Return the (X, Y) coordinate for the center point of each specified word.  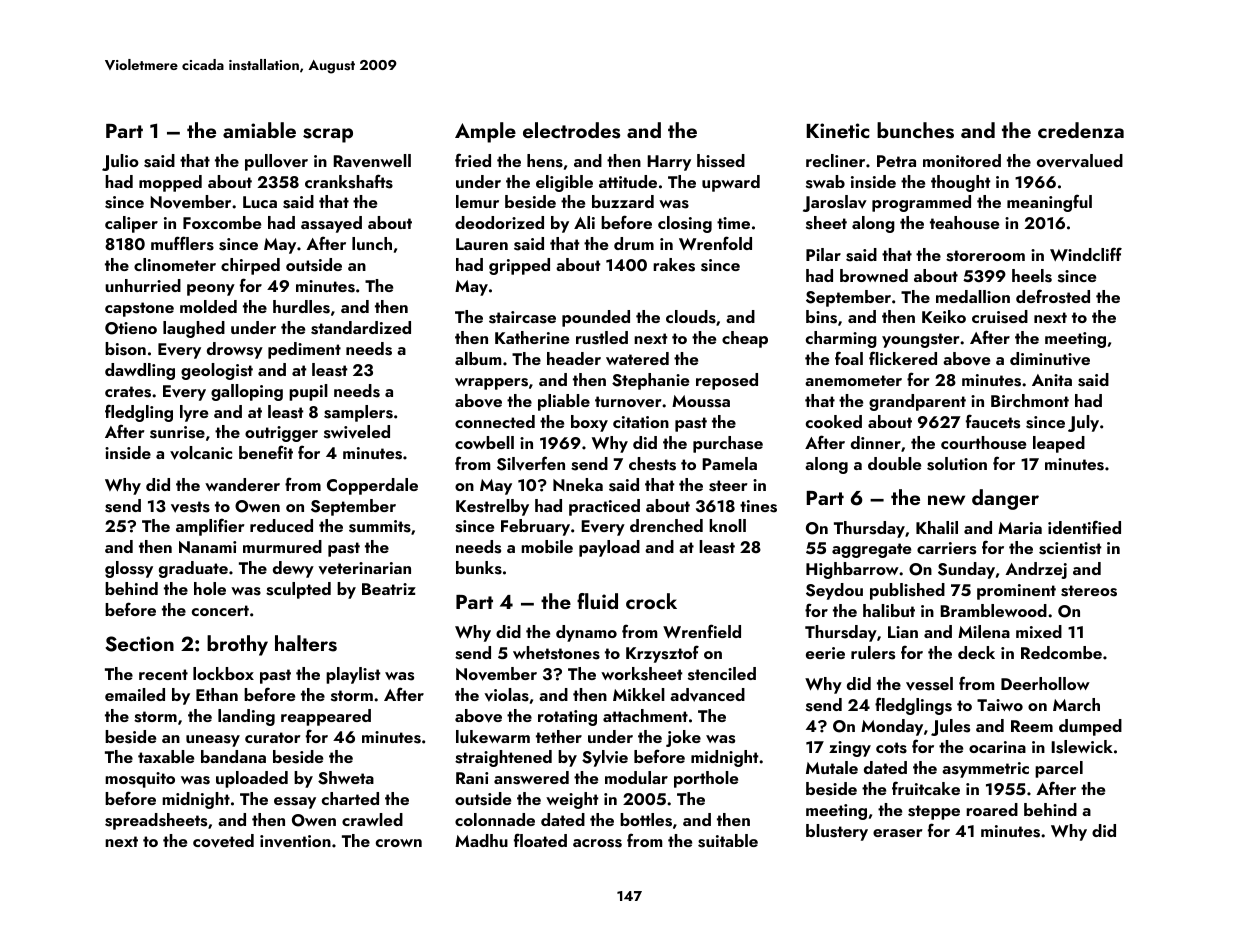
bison (125, 349)
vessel (929, 684)
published (907, 591)
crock (651, 601)
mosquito (140, 780)
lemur (477, 201)
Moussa (701, 401)
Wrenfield (702, 631)
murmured (282, 546)
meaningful (1049, 203)
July (1083, 423)
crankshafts (349, 181)
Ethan (217, 694)
